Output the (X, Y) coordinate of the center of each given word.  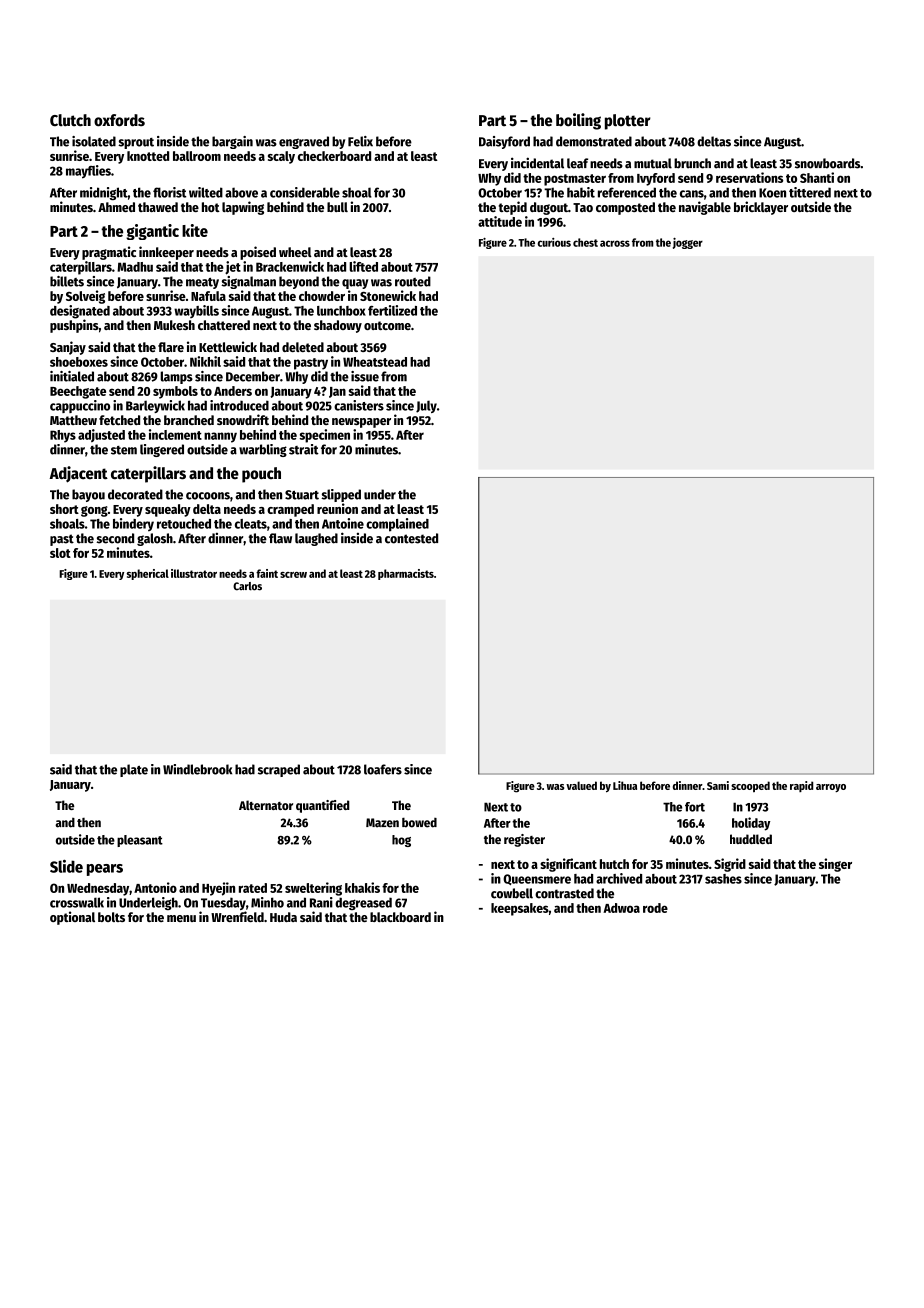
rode (655, 908)
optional (72, 918)
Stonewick (388, 295)
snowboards (827, 163)
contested (411, 538)
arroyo (831, 788)
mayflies (88, 172)
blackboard (400, 917)
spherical (148, 574)
